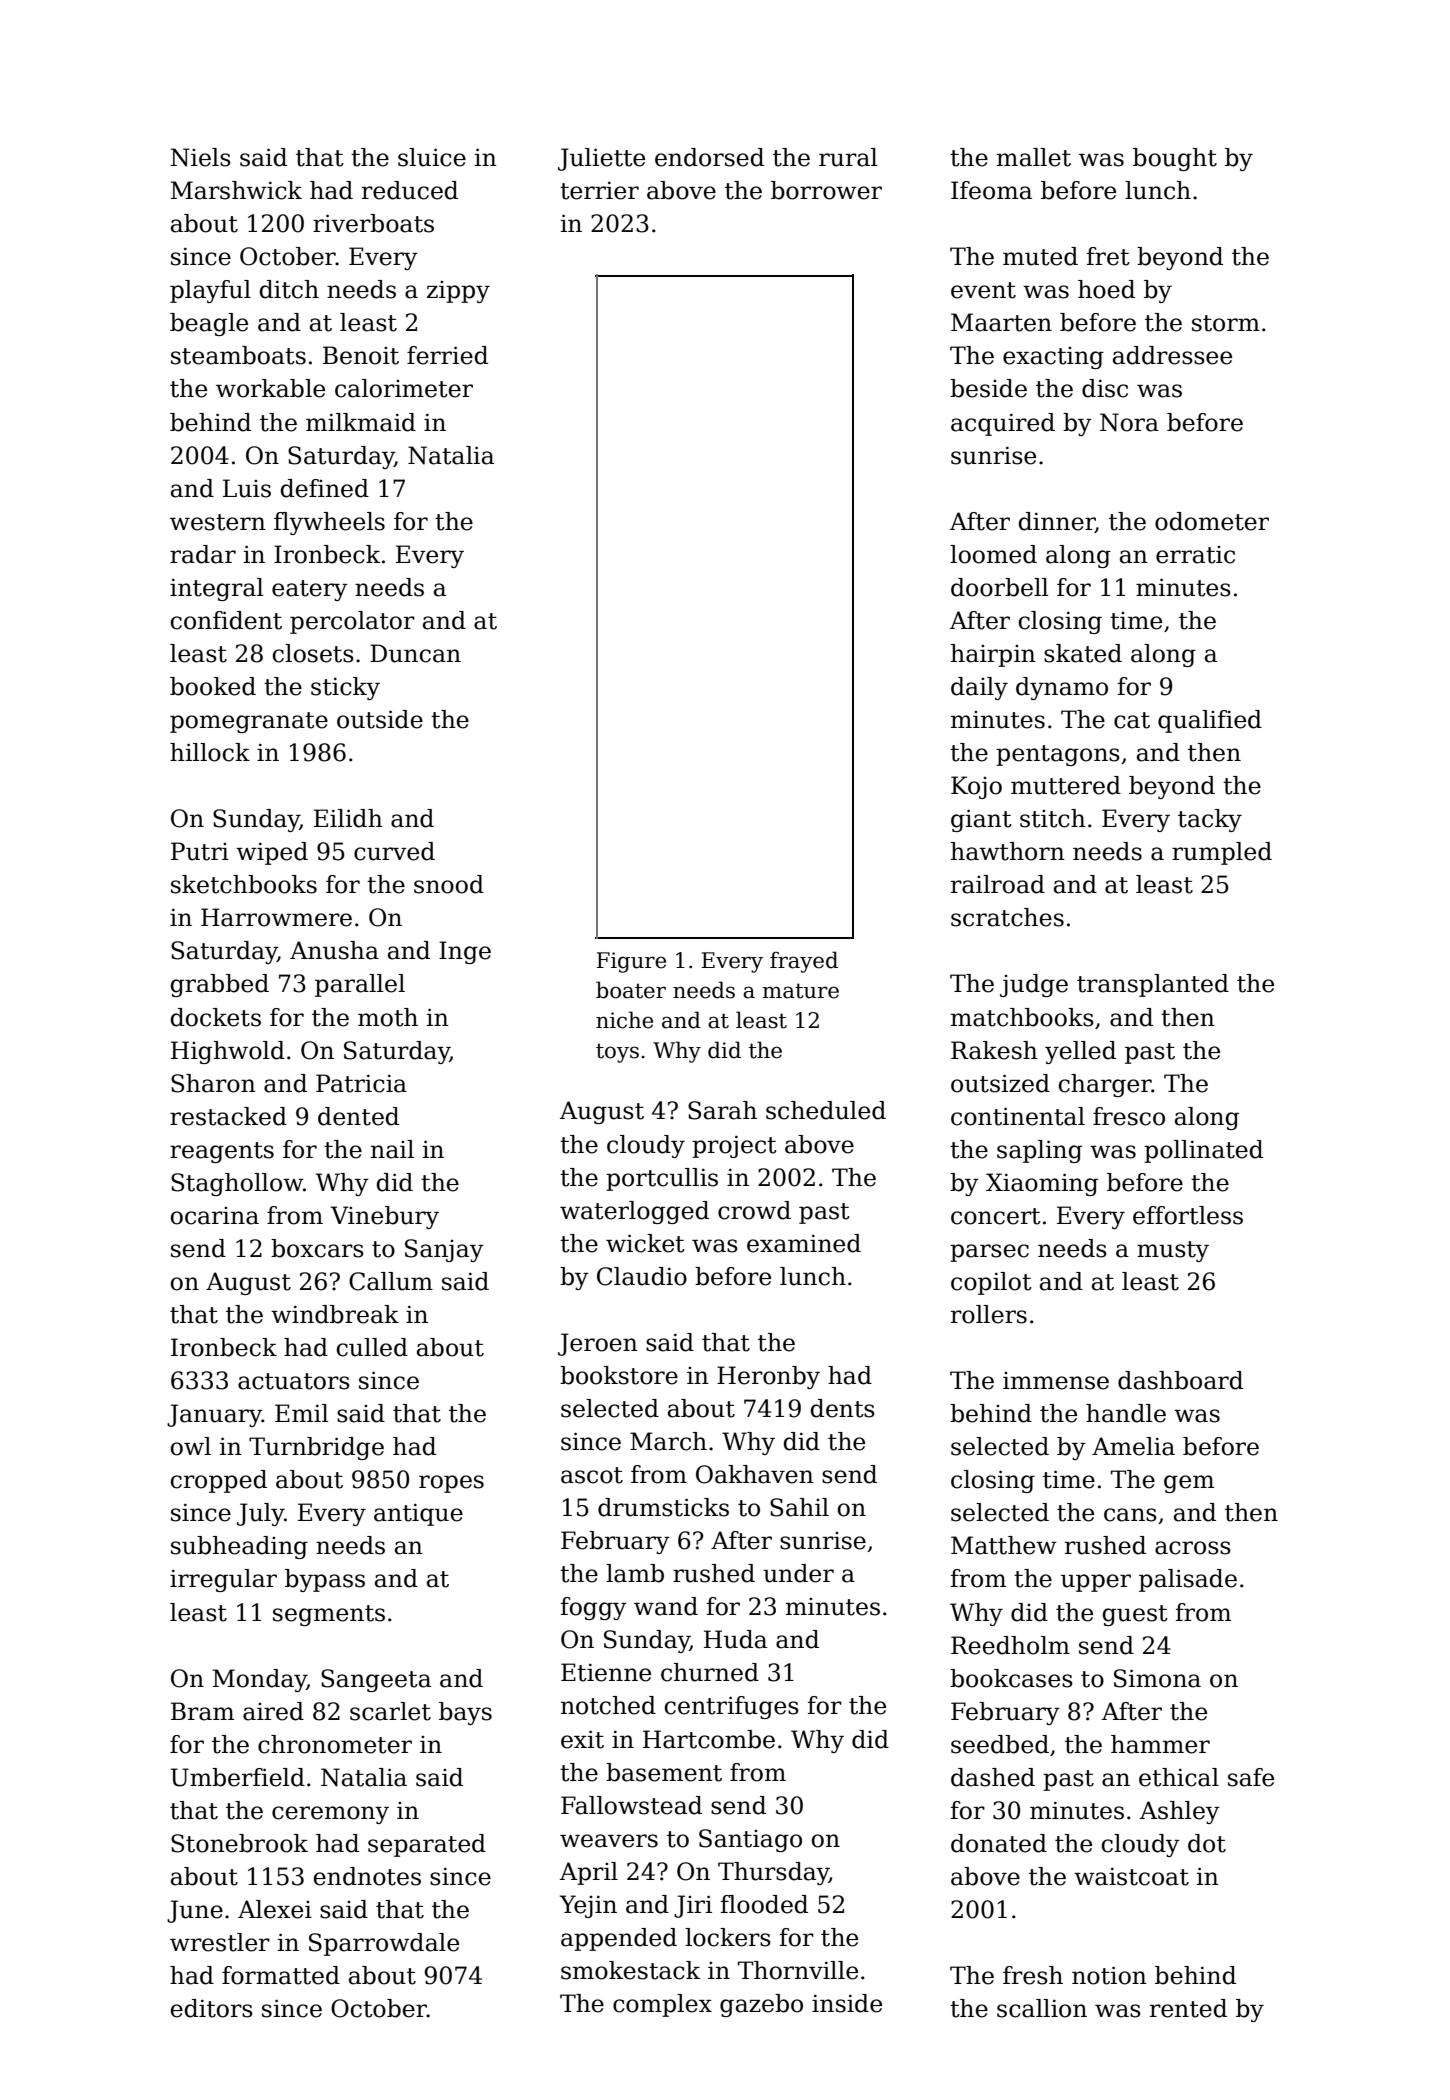  I want to click on Juliette, so click(601, 159).
